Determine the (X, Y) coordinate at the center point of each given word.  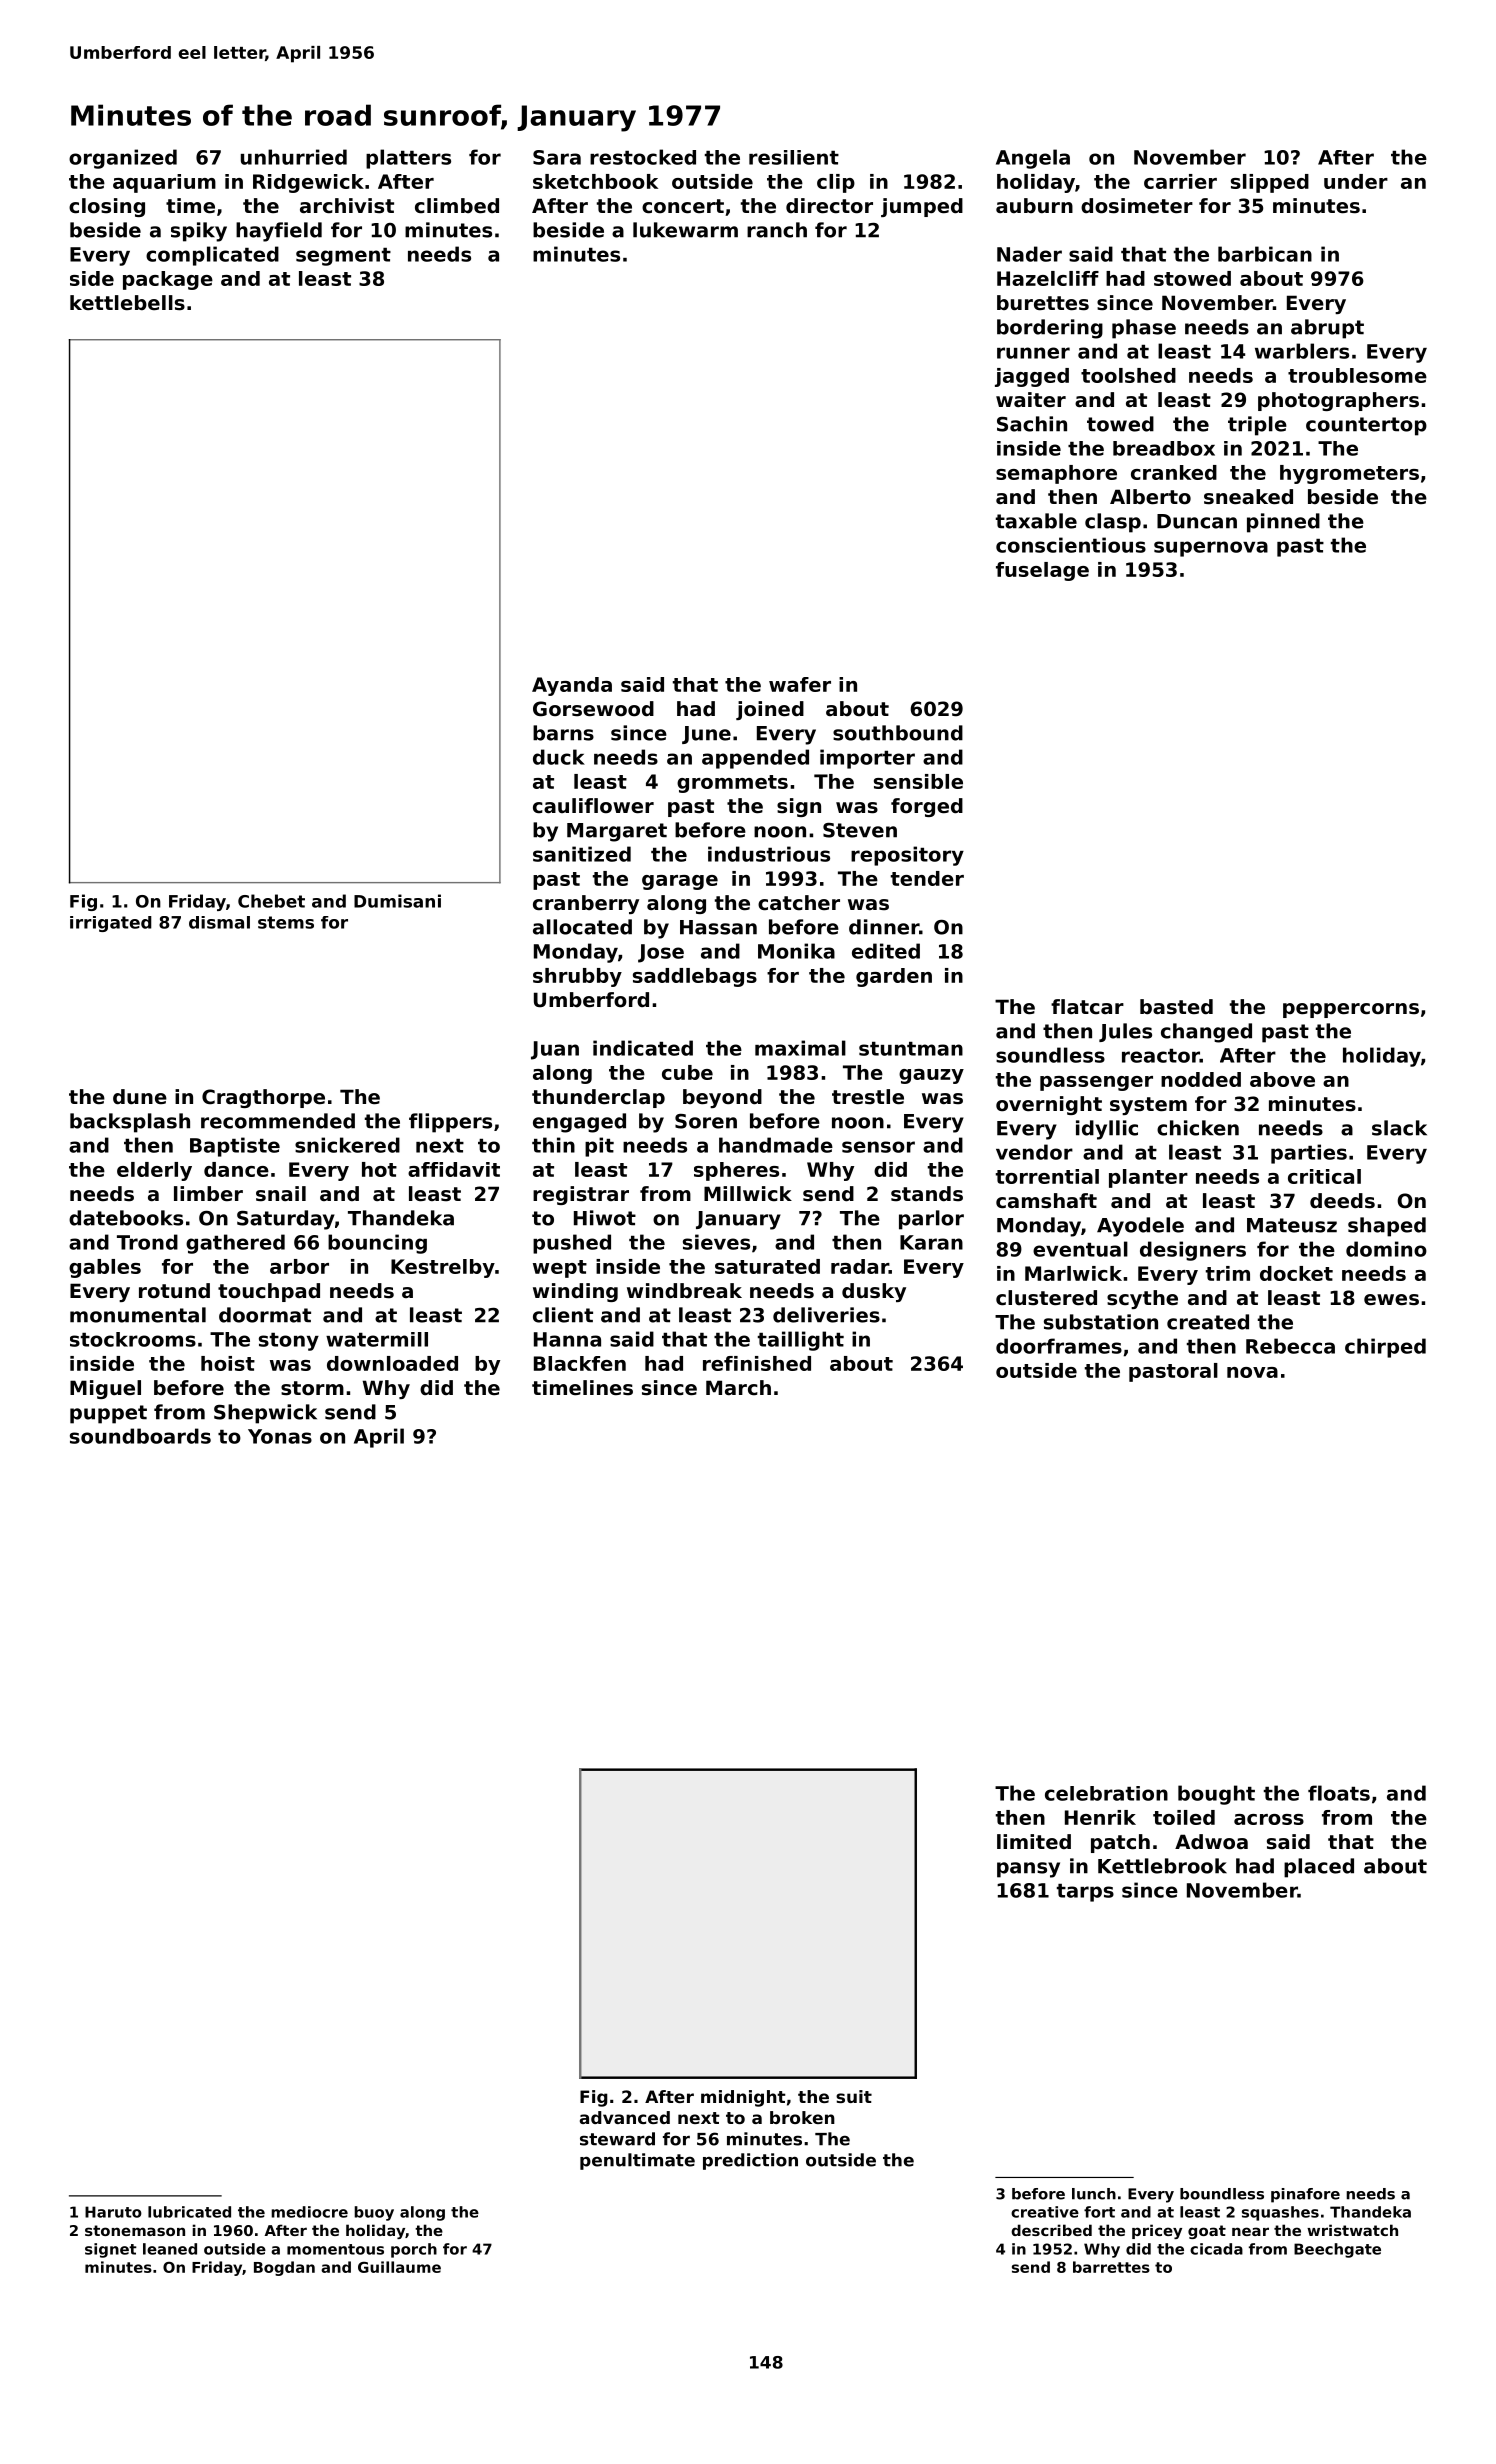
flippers (450, 1123)
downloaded (392, 1363)
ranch (777, 230)
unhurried (294, 157)
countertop (1366, 426)
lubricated (189, 2212)
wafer (800, 684)
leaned (170, 2249)
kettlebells (127, 303)
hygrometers (1349, 474)
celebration (1106, 1793)
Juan (555, 1050)
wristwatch (1352, 2230)
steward (617, 2139)
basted (1176, 1007)
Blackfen (580, 1363)
